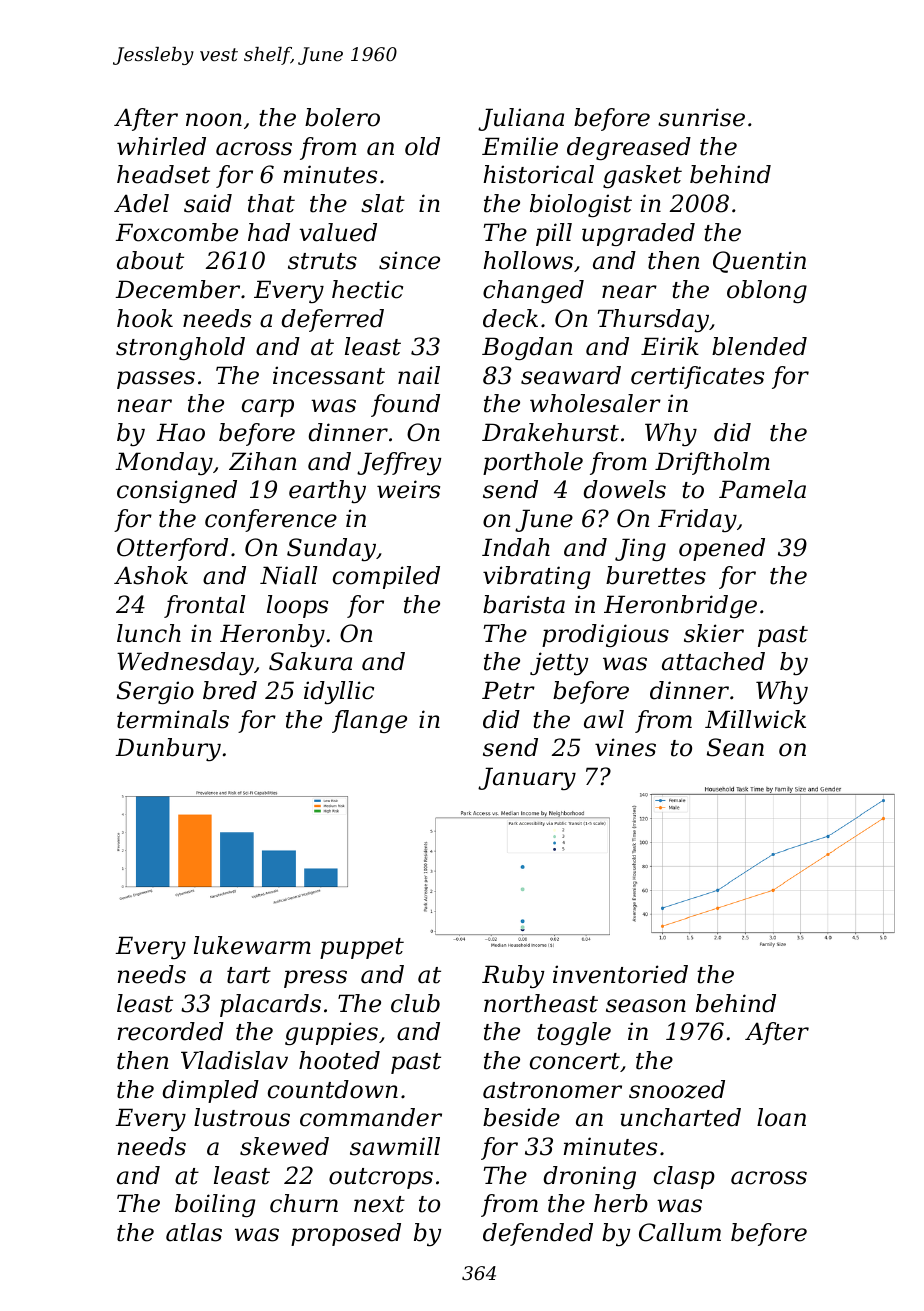 Image resolution: width=924 pixels, height=1311 pixels. What do you see at coordinates (346, 1234) in the screenshot?
I see `proposed` at bounding box center [346, 1234].
